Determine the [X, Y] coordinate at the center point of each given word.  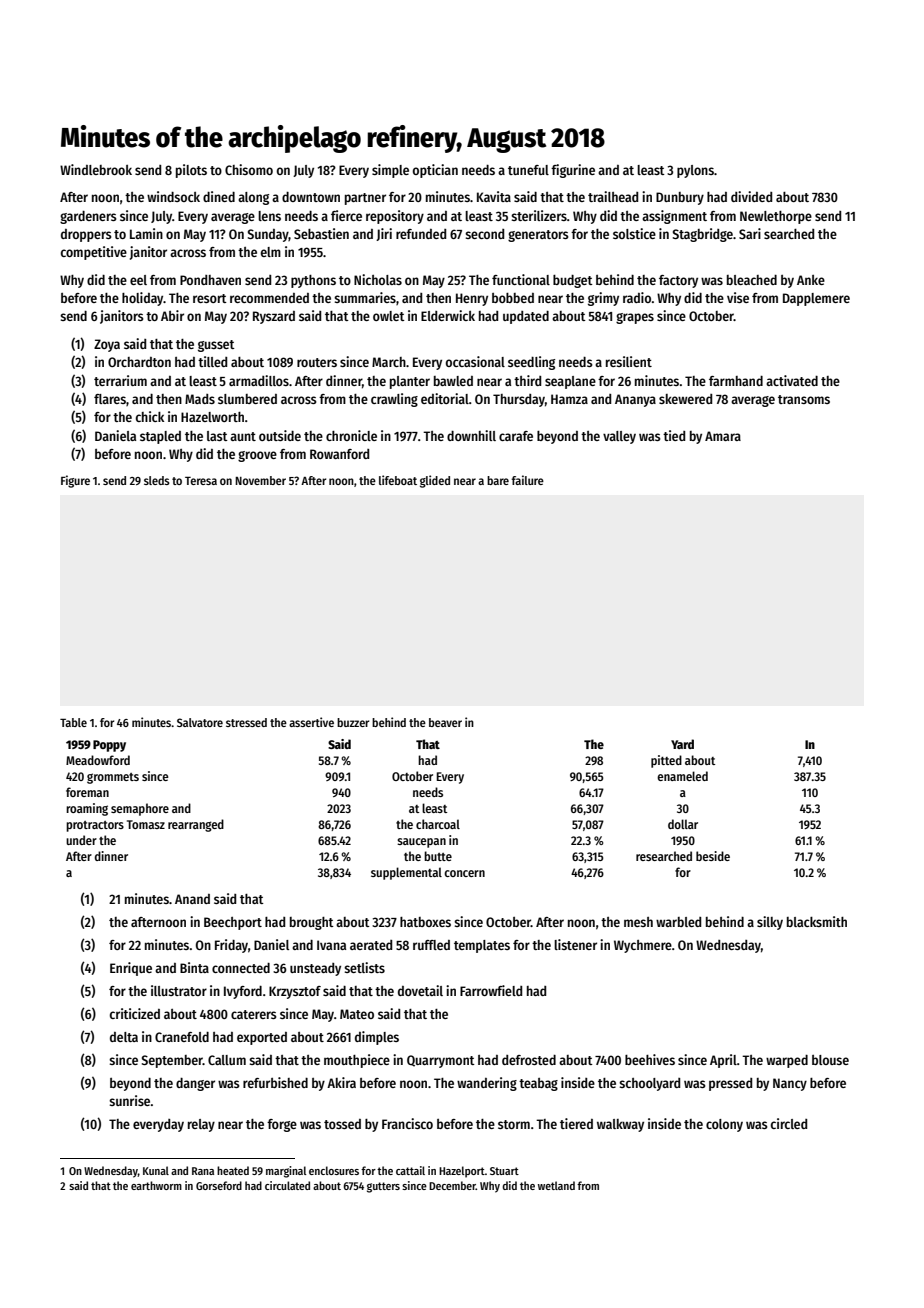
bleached [752, 280]
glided [435, 481]
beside [713, 856]
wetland [556, 1185]
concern [464, 873]
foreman [87, 792]
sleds [157, 480]
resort [210, 298]
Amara [723, 436]
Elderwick [448, 315]
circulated [287, 1185]
